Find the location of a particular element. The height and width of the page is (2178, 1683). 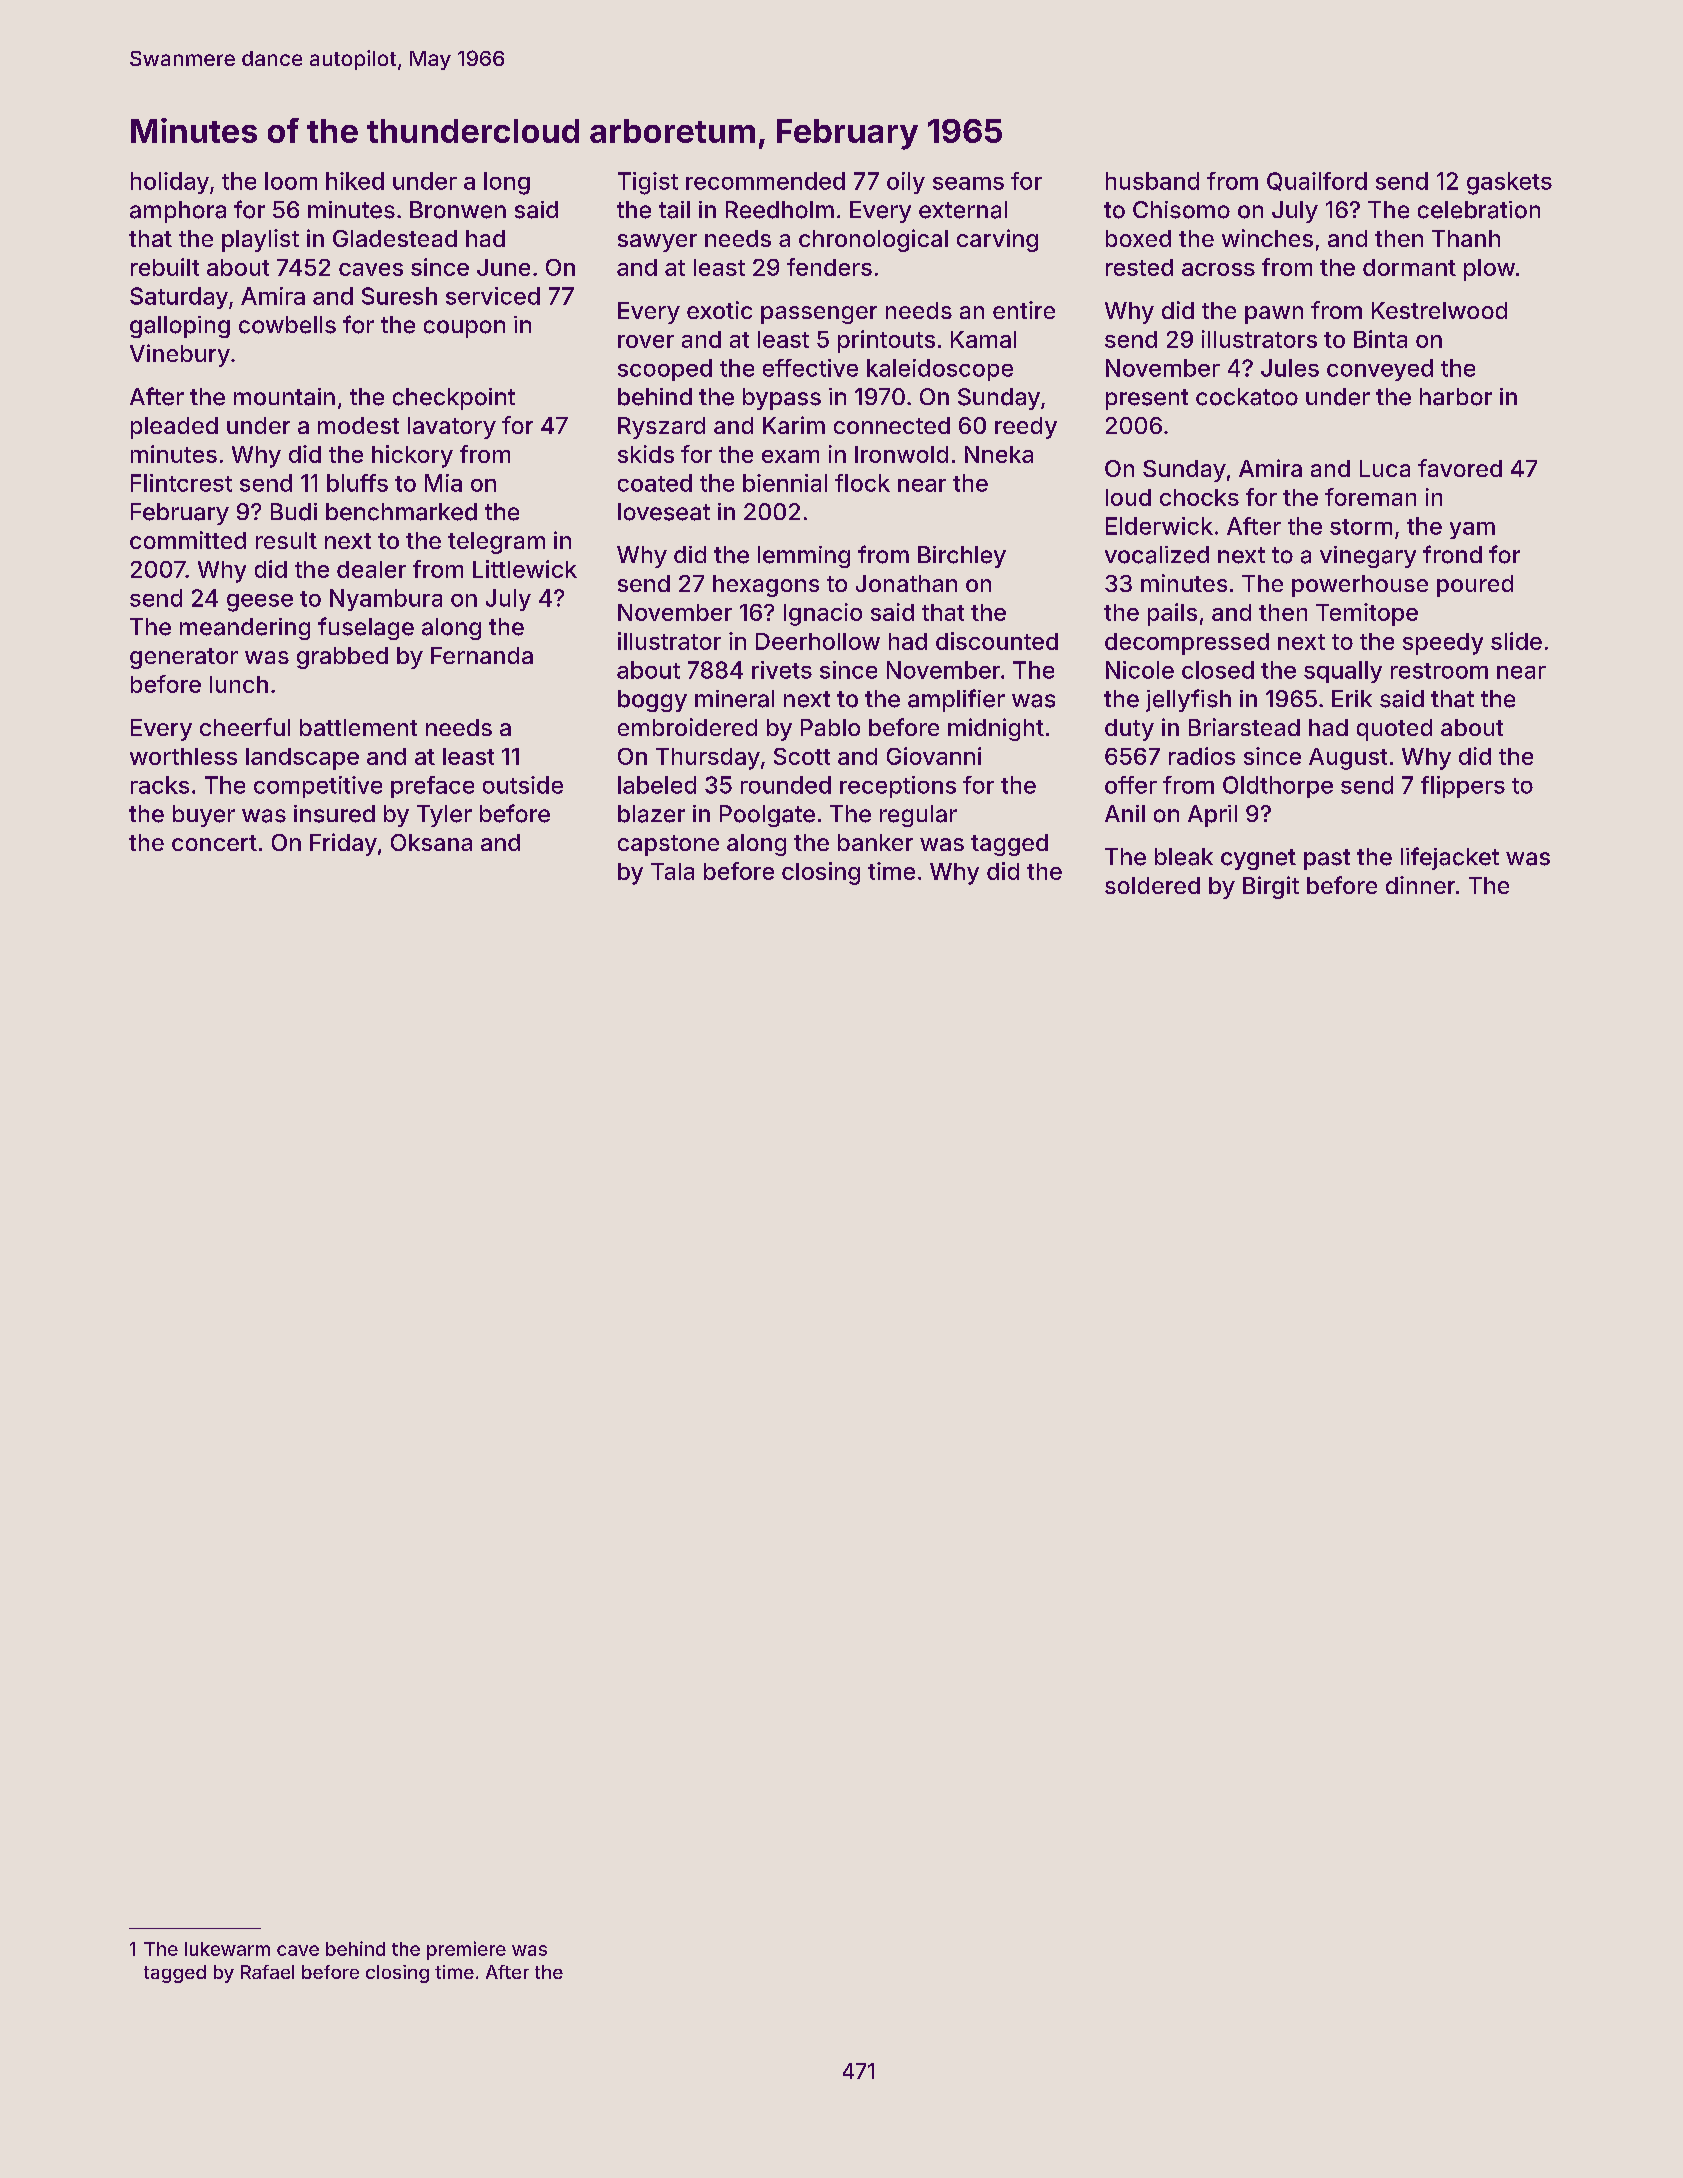

oily is located at coordinates (906, 183).
